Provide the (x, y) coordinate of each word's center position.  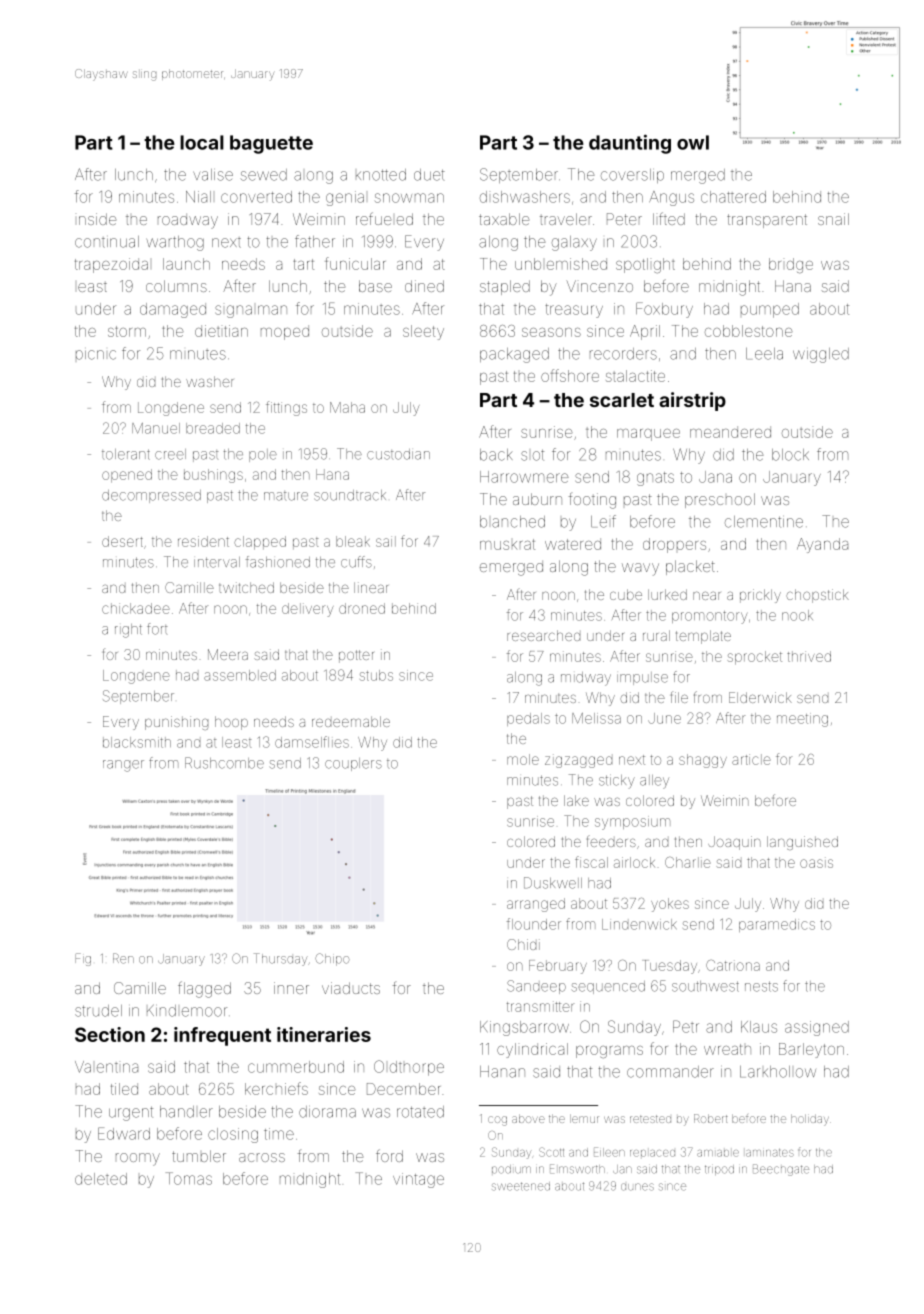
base (375, 286)
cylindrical (532, 1050)
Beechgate (781, 1170)
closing (233, 1135)
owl (693, 142)
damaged (173, 310)
